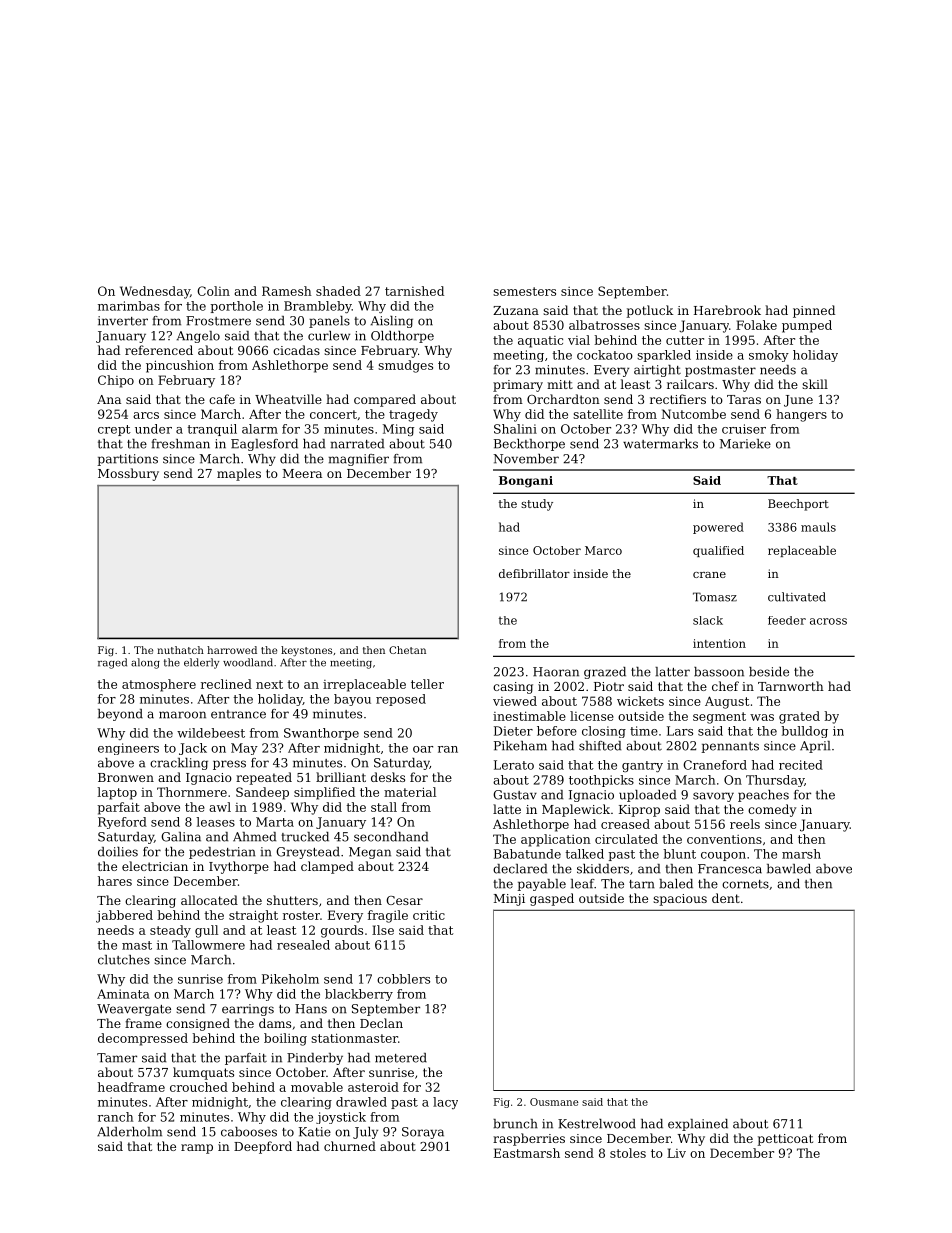 The width and height of the screenshot is (952, 1233). What do you see at coordinates (515, 1124) in the screenshot?
I see `brunch` at bounding box center [515, 1124].
